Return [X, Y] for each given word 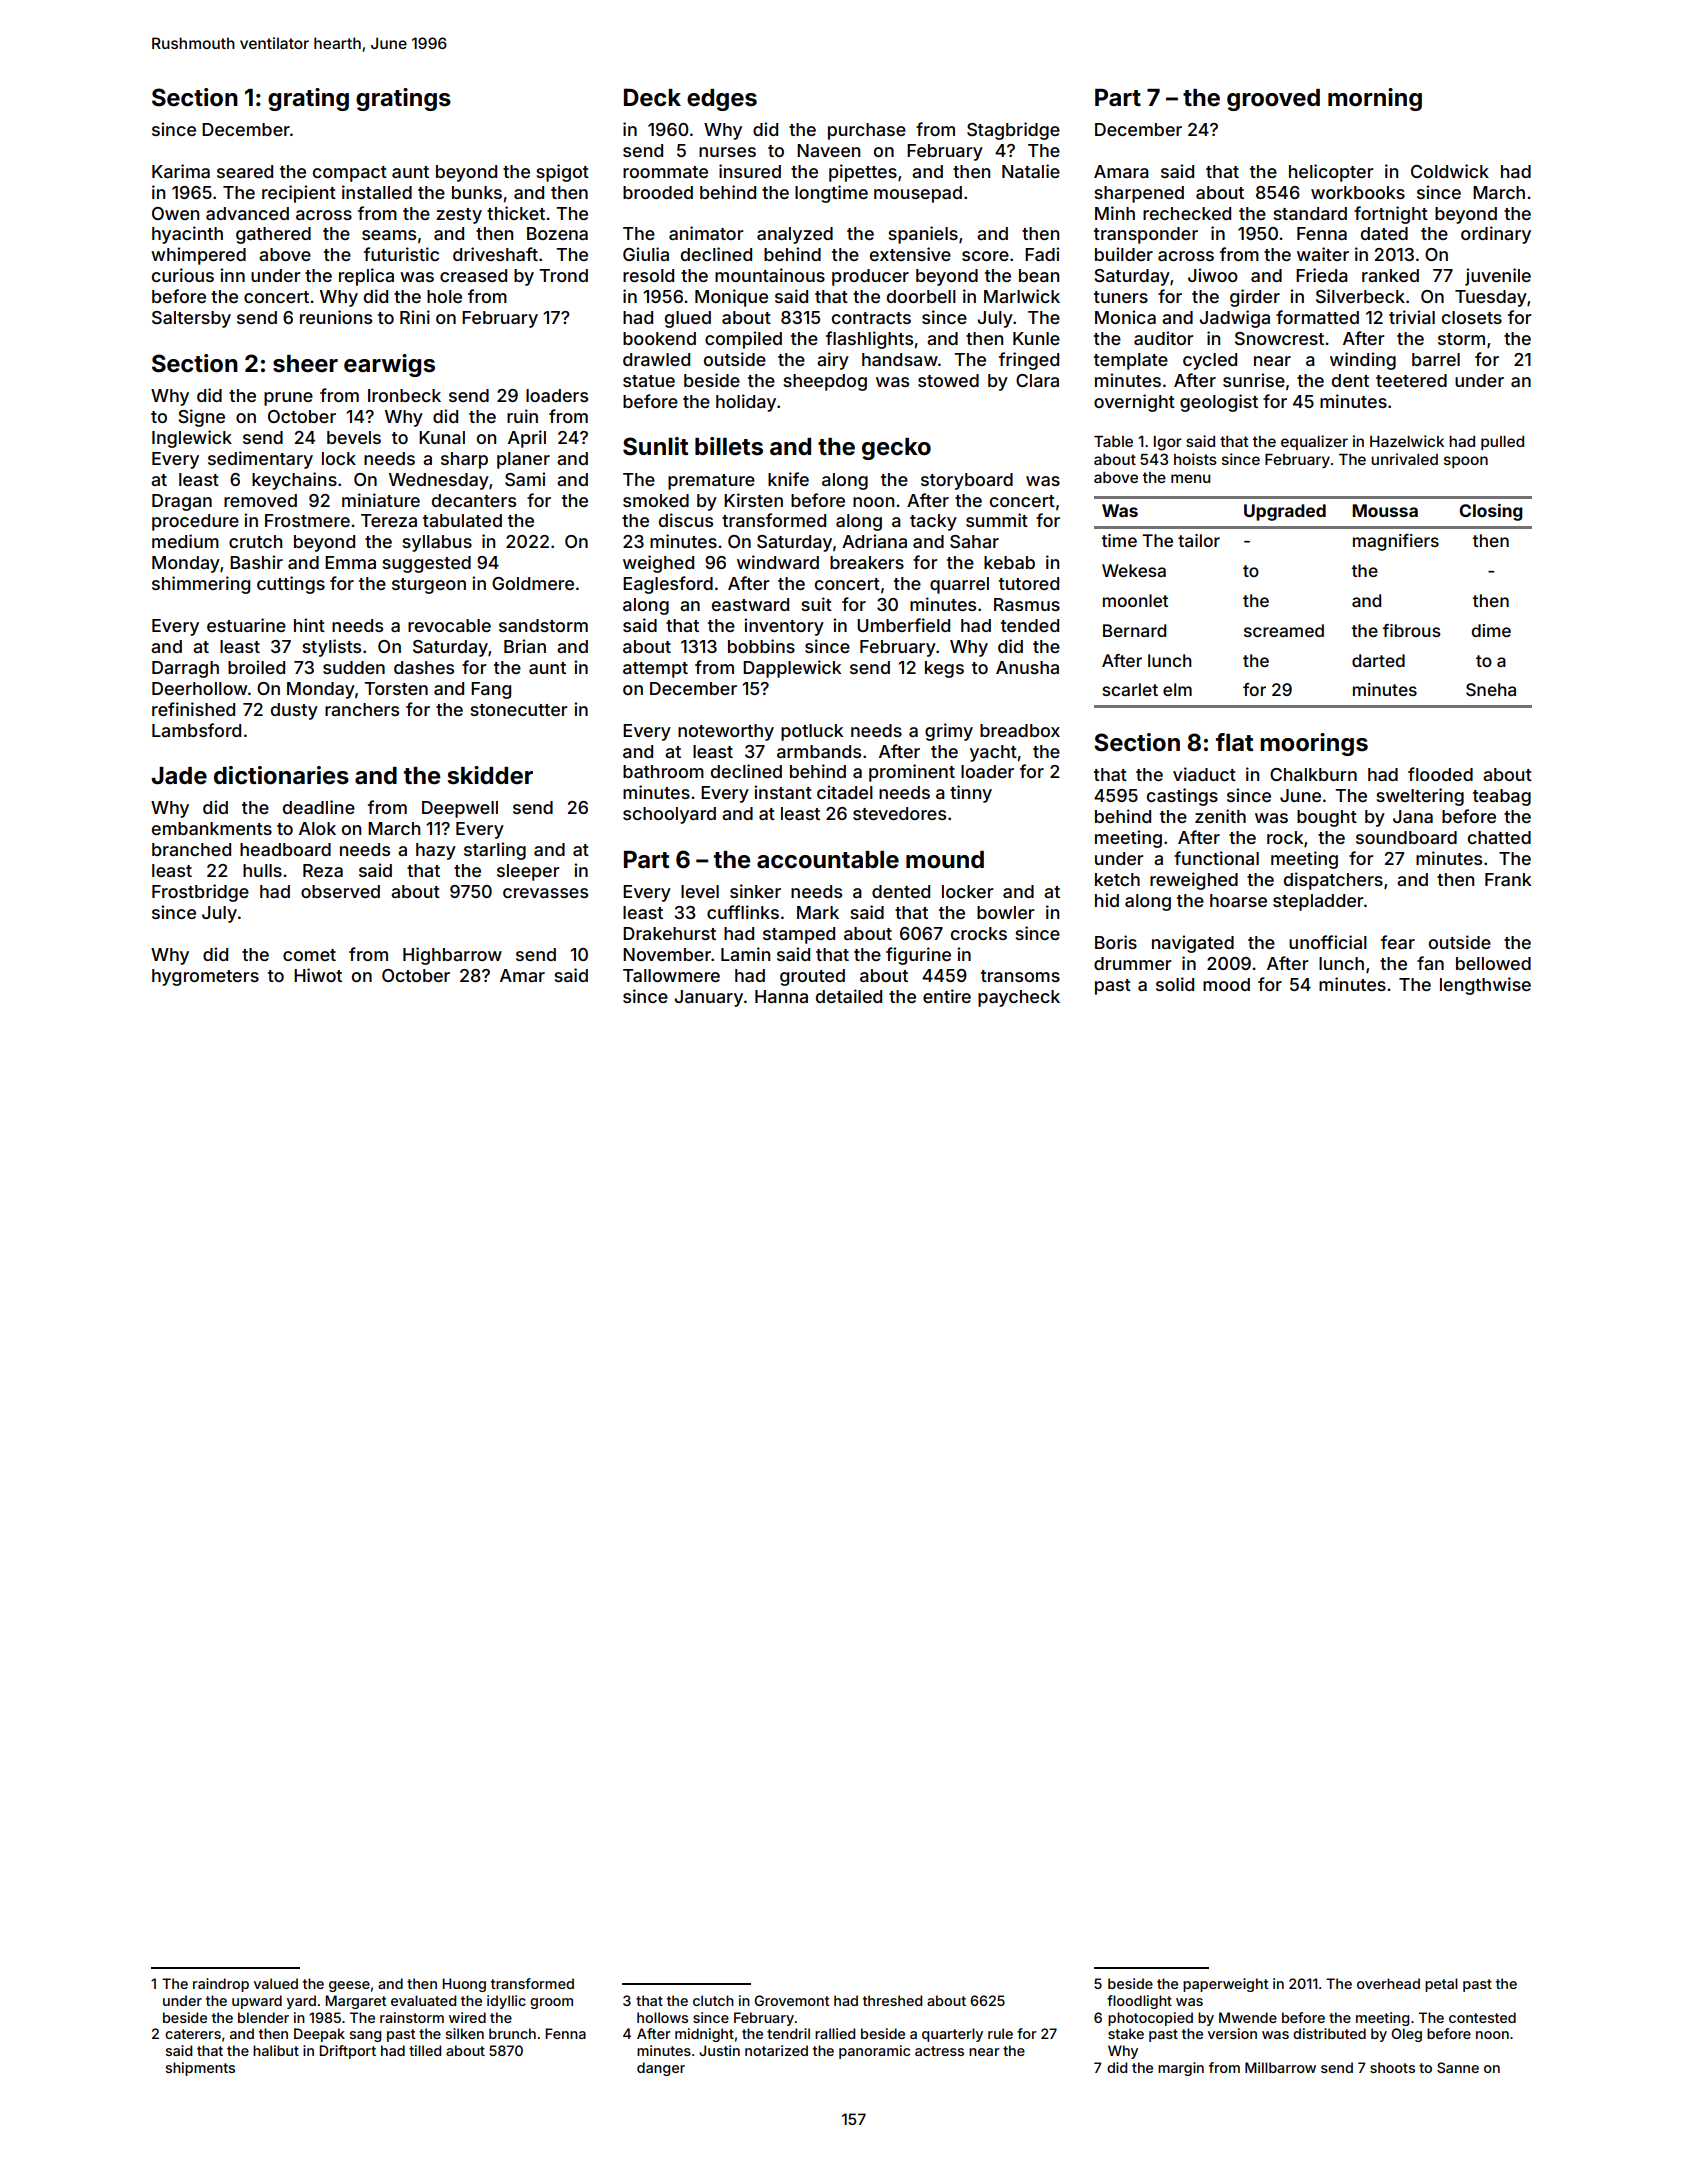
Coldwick [1450, 171]
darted [1378, 660]
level [700, 891]
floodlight [1139, 2002]
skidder [490, 775]
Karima [181, 171]
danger [661, 2069]
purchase [867, 131]
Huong [464, 1985]
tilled [425, 2050]
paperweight [1225, 1985]
